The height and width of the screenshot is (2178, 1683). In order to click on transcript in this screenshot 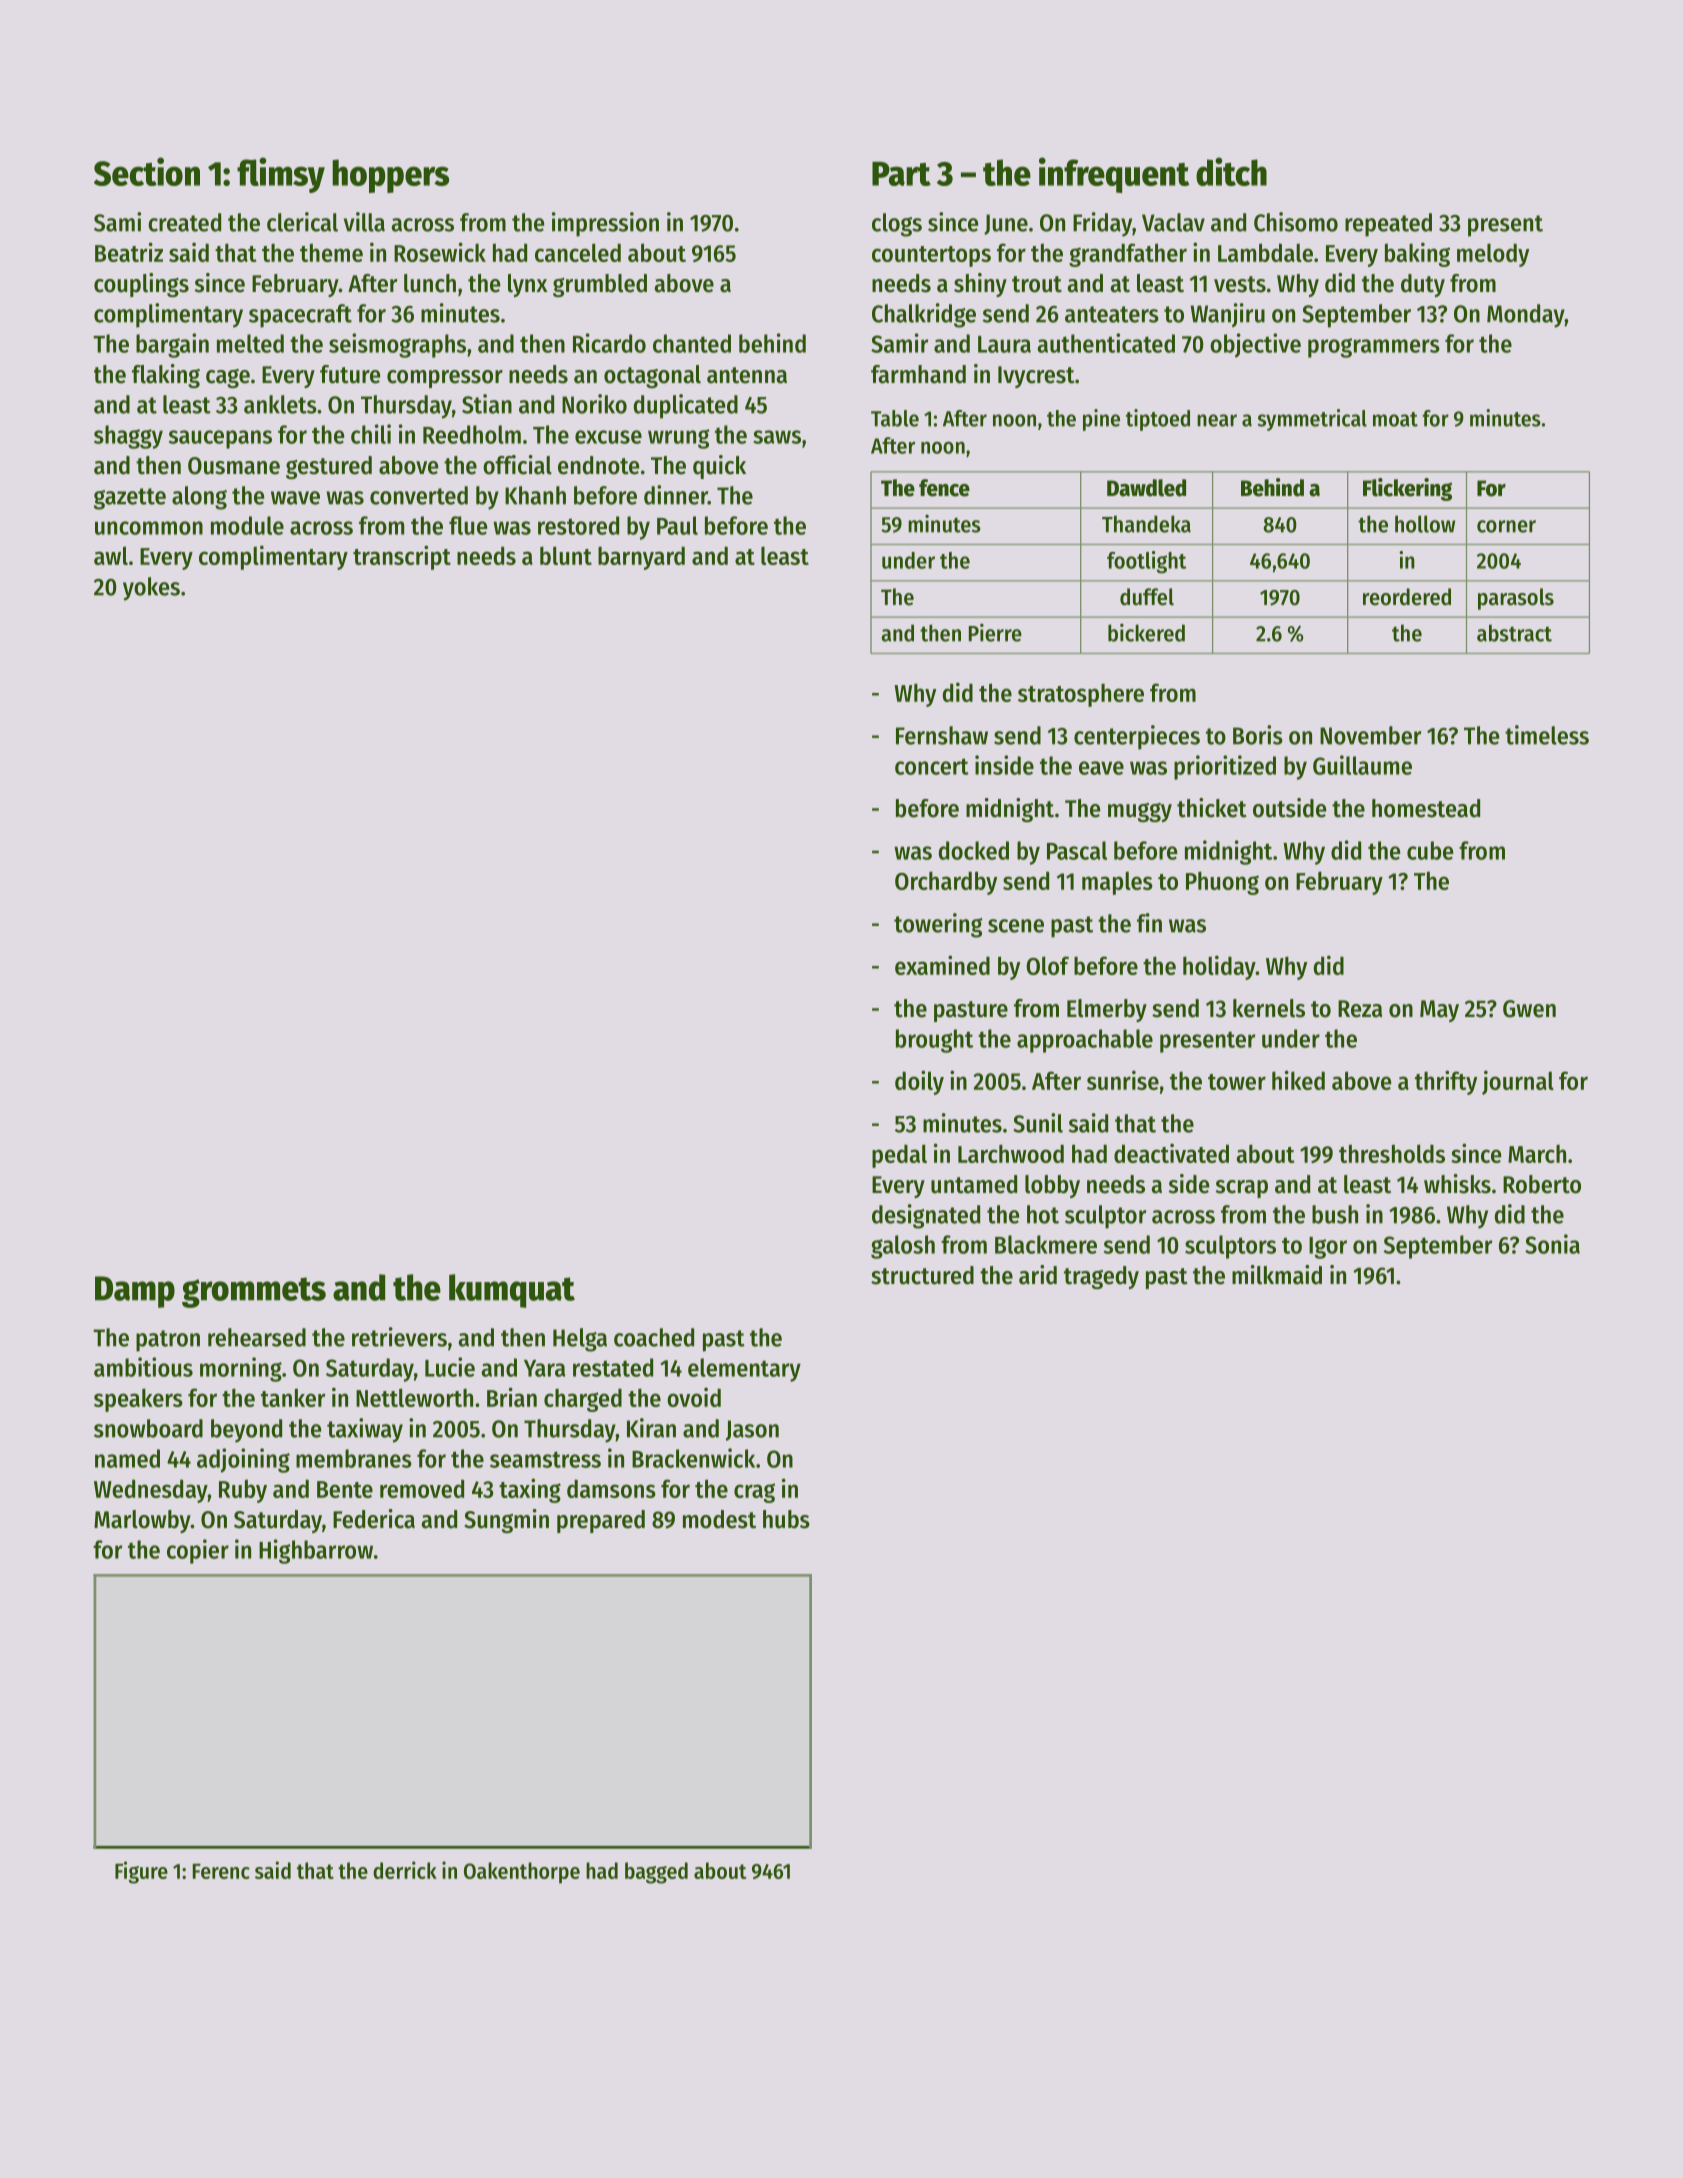, I will do `click(402, 557)`.
